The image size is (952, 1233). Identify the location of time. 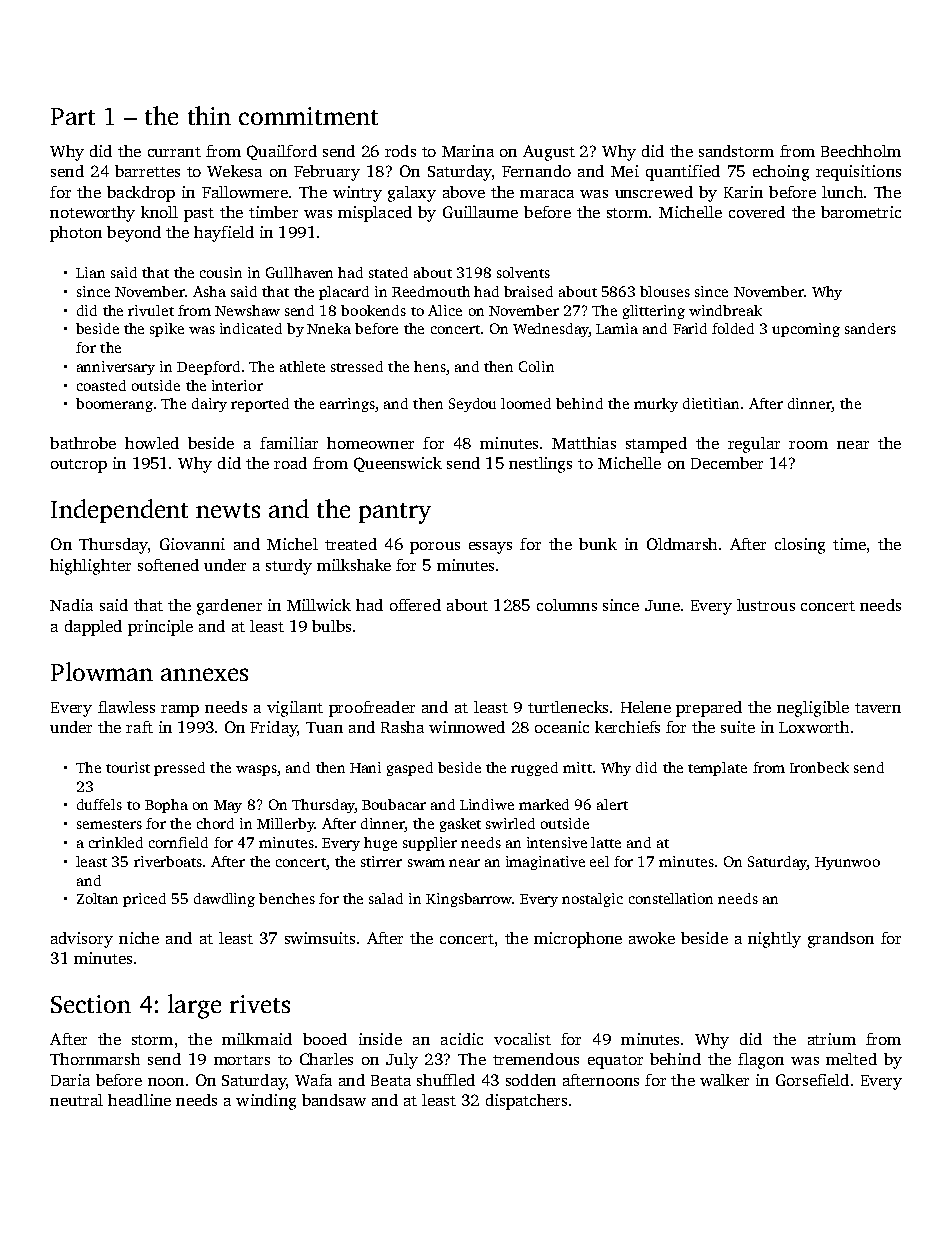
(849, 544).
